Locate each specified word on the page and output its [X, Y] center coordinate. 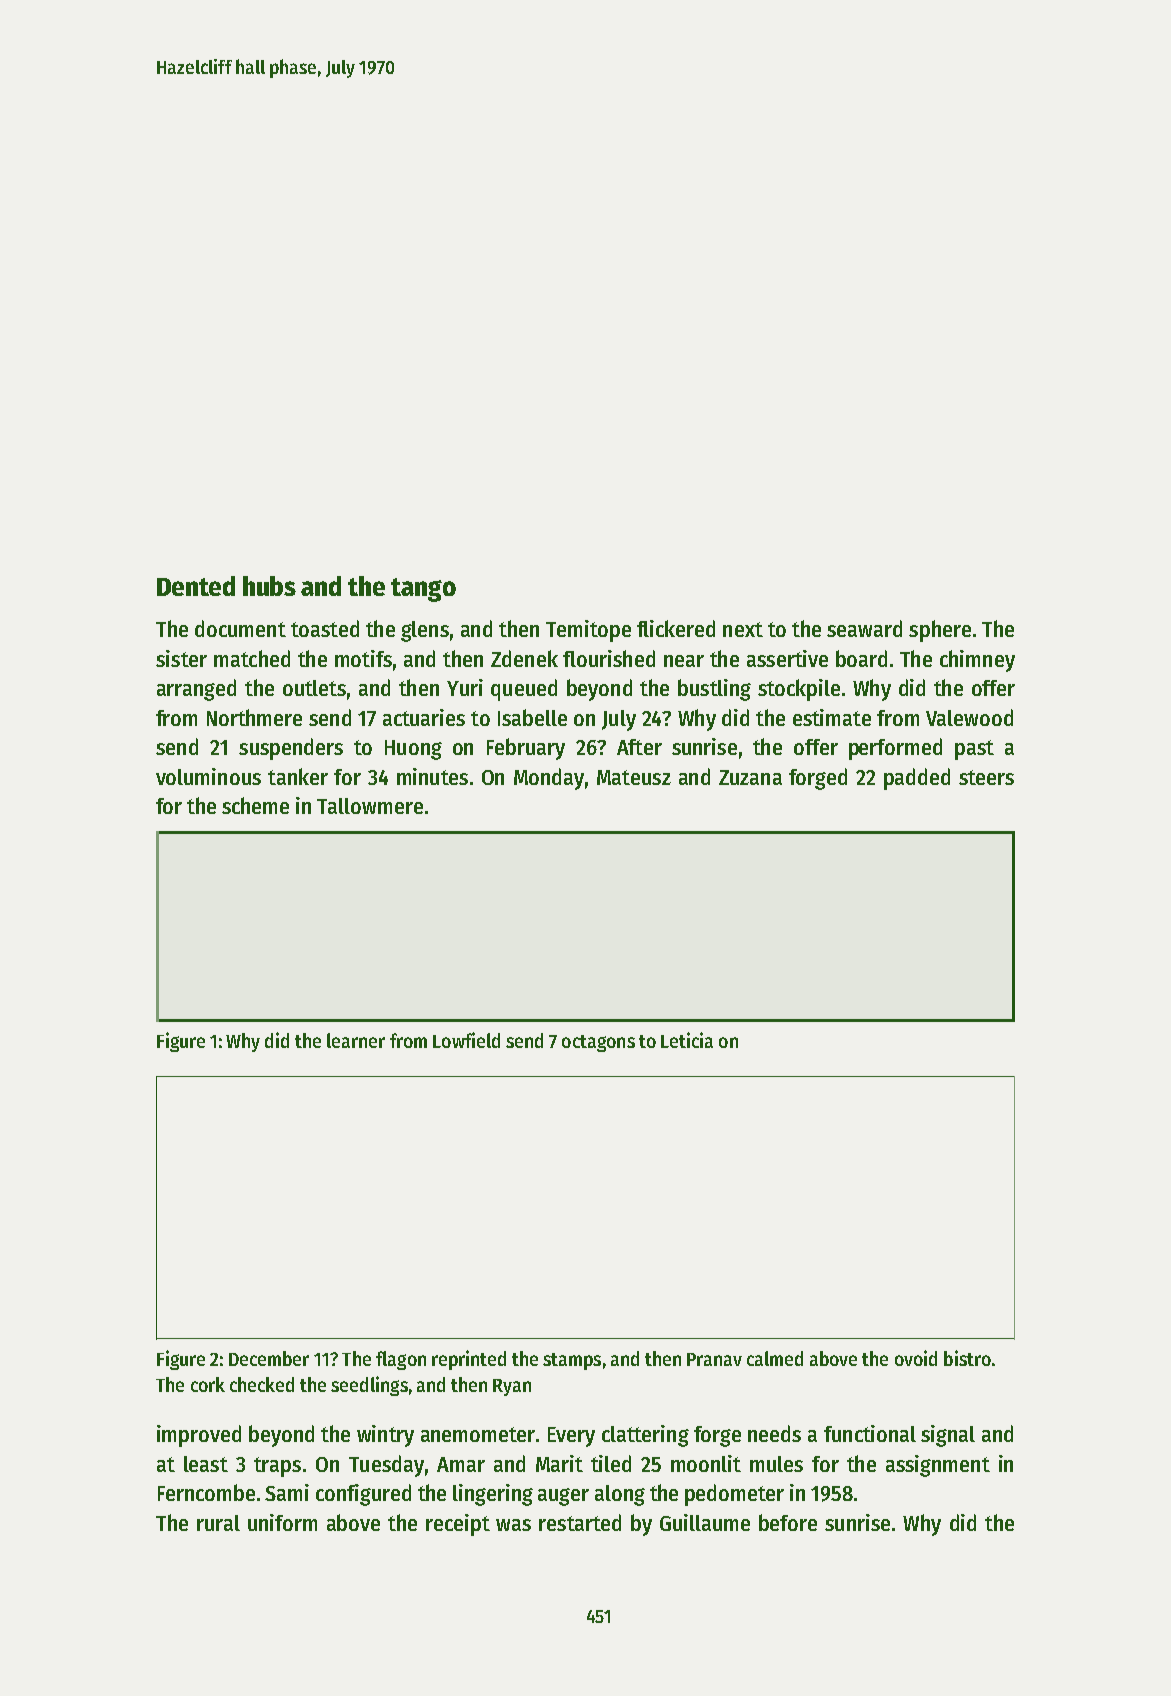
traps [277, 1467]
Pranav [714, 1359]
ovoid [916, 1358]
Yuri [465, 687]
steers [986, 777]
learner [356, 1040]
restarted [580, 1522]
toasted [325, 628]
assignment [938, 1466]
